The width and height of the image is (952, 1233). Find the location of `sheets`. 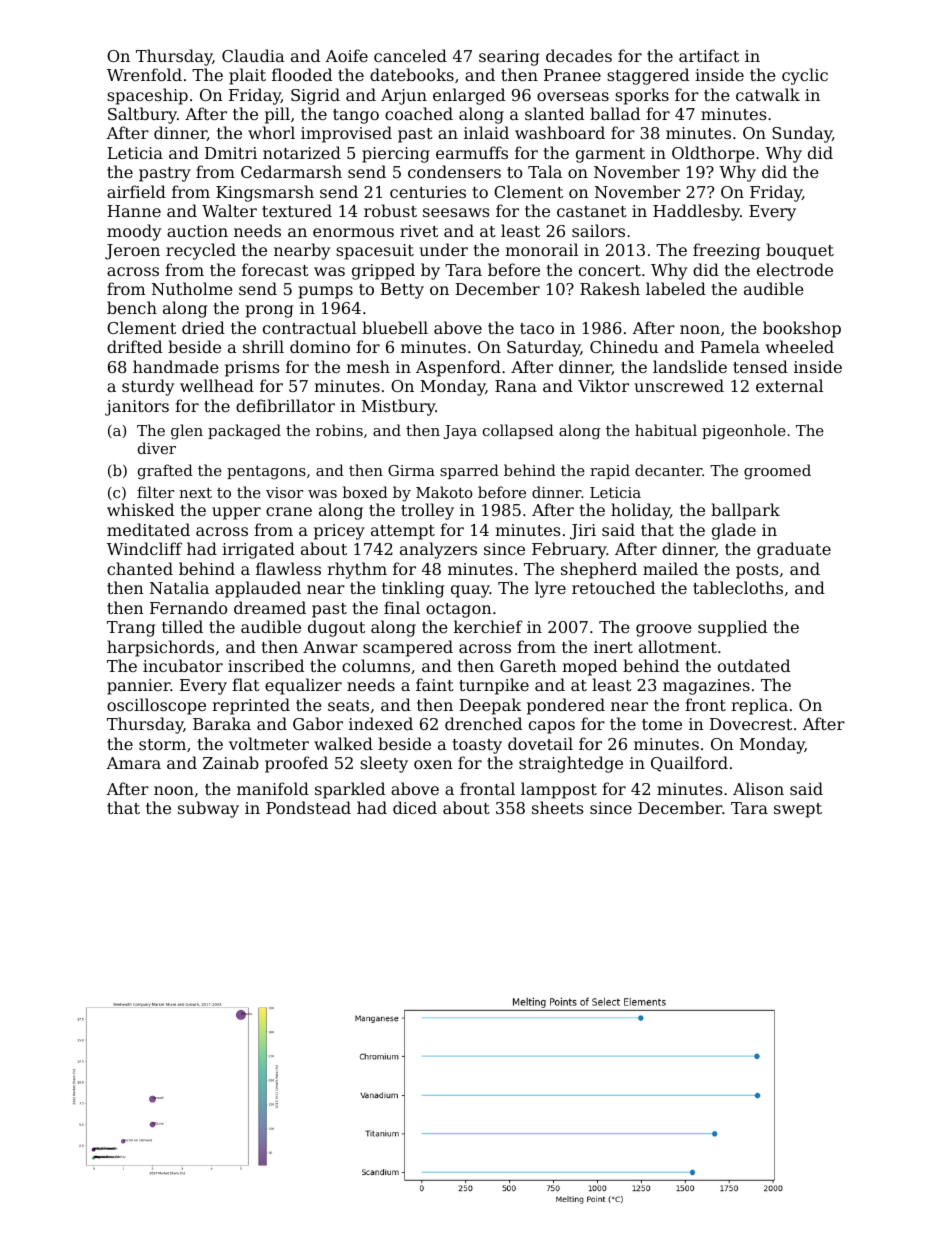

sheets is located at coordinates (557, 807).
